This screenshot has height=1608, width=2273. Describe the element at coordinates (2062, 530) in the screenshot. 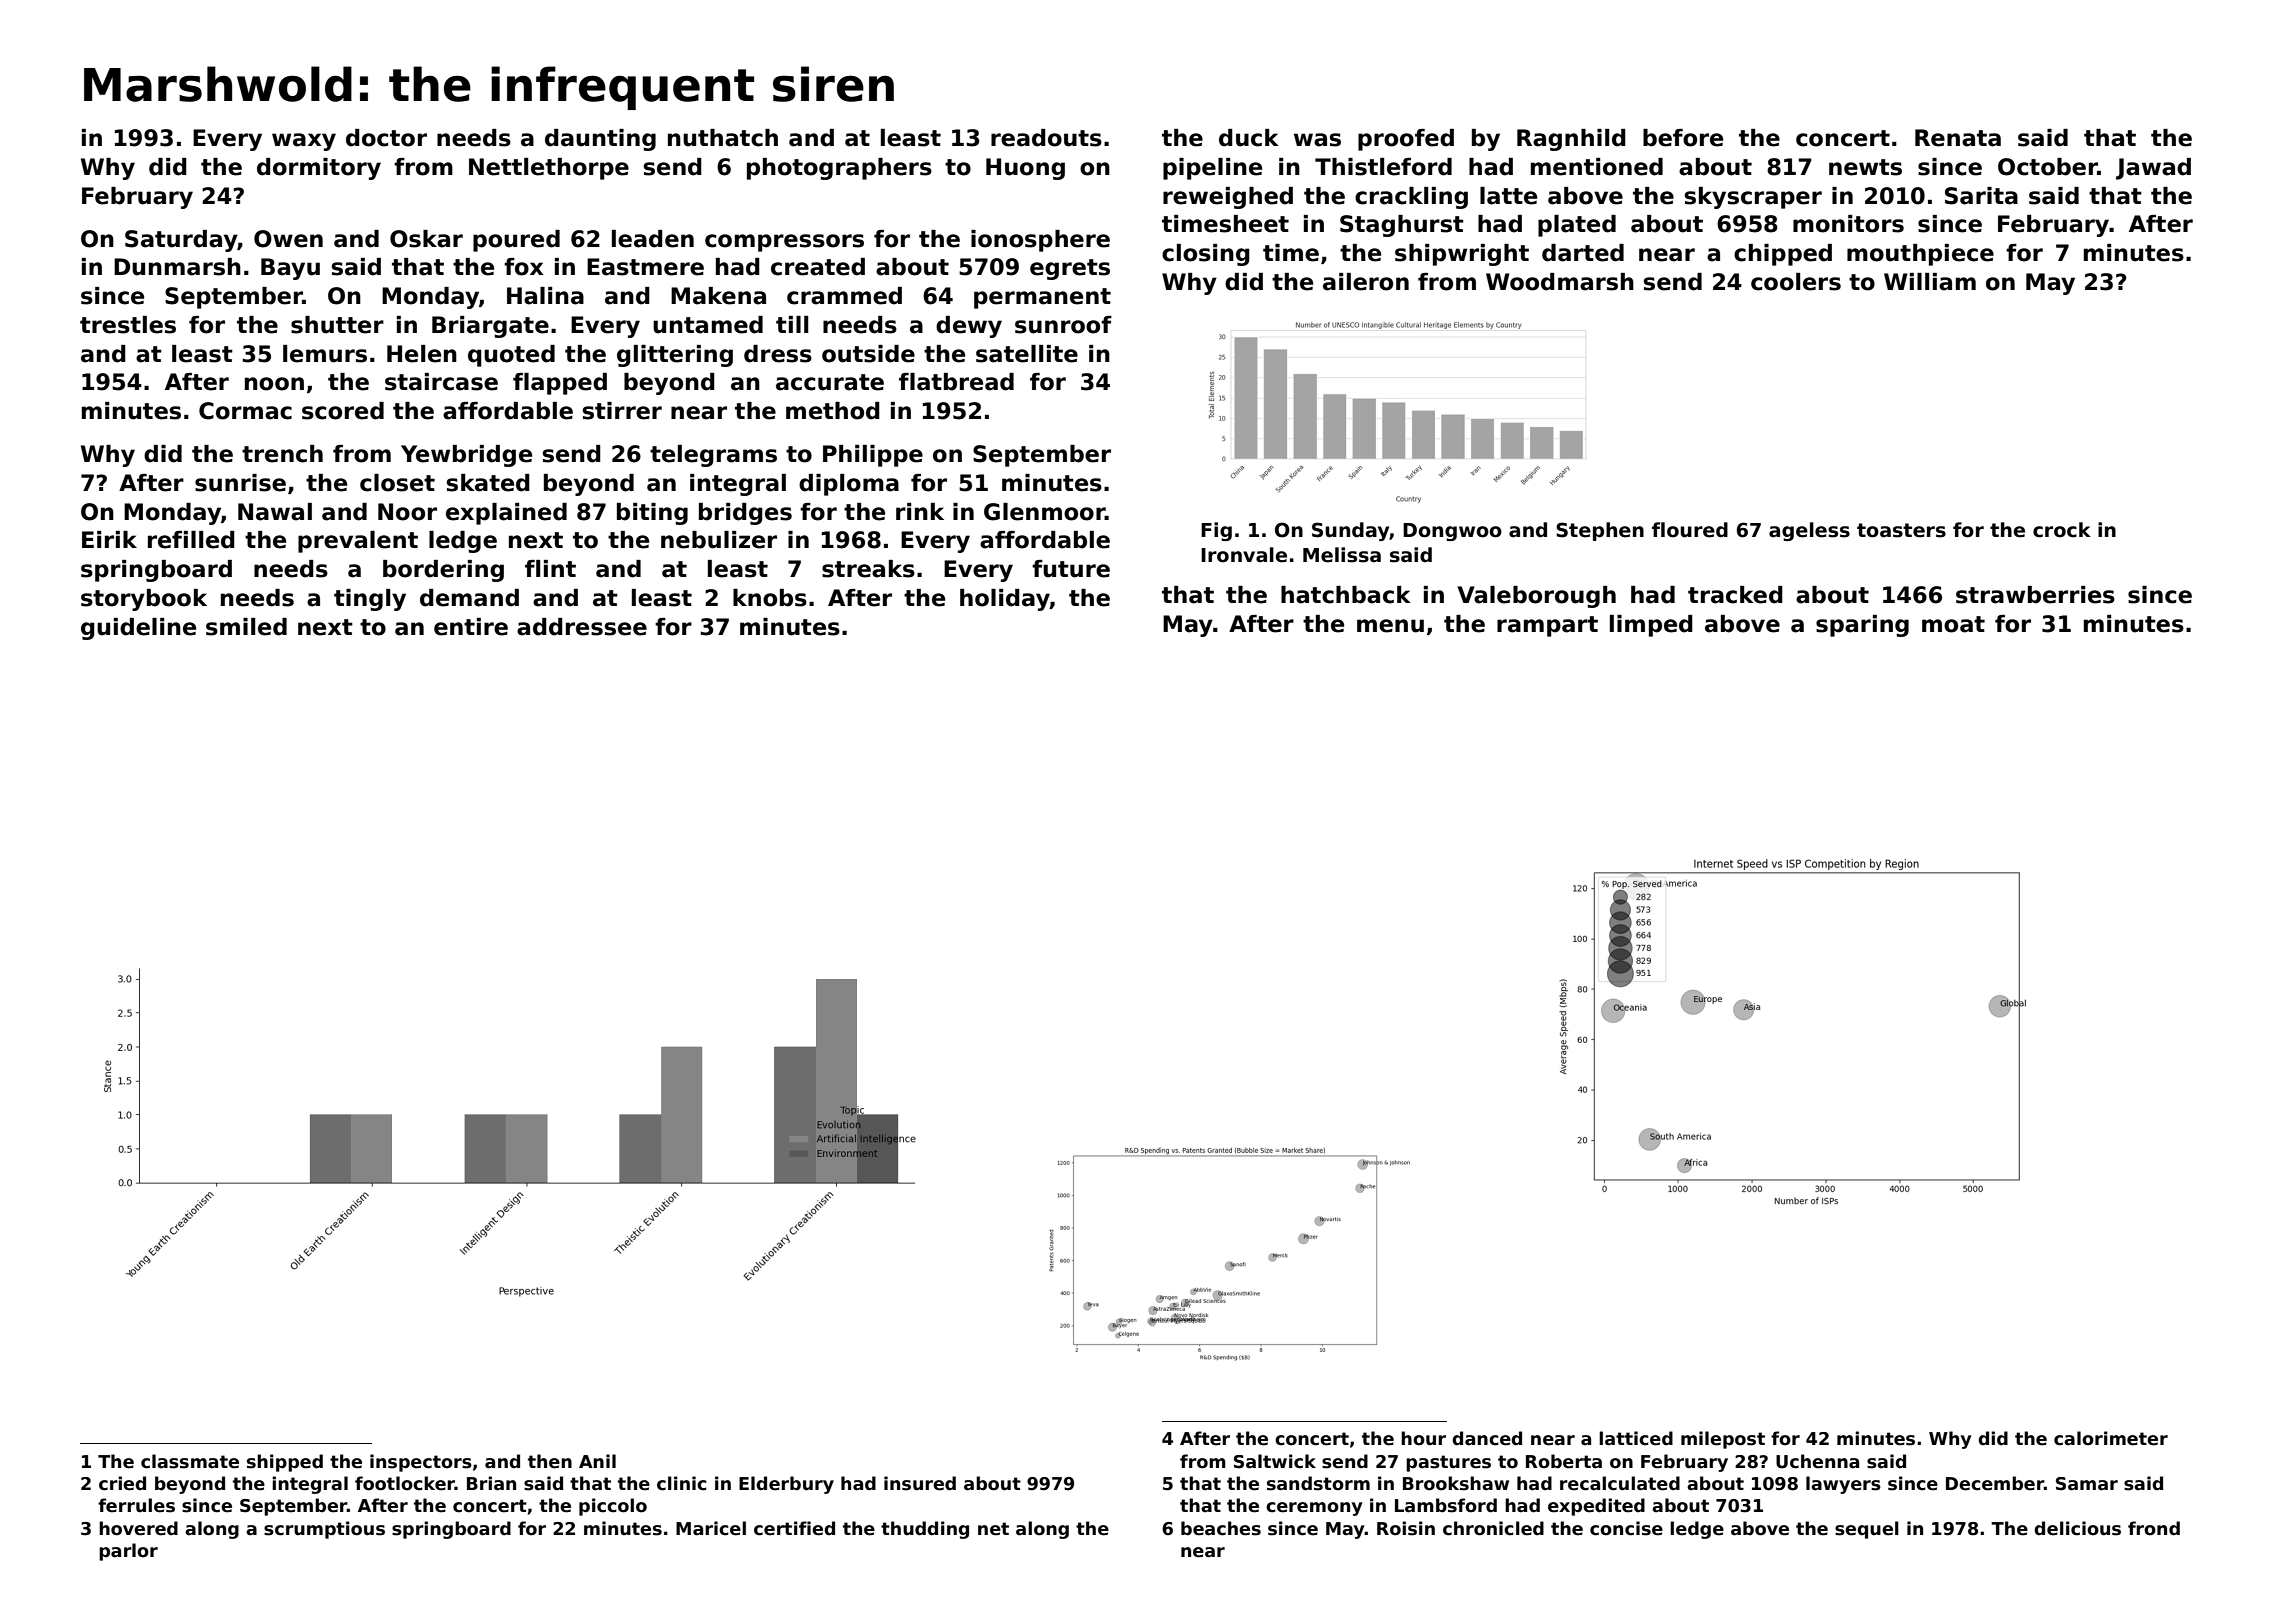

I see `crock` at that location.
